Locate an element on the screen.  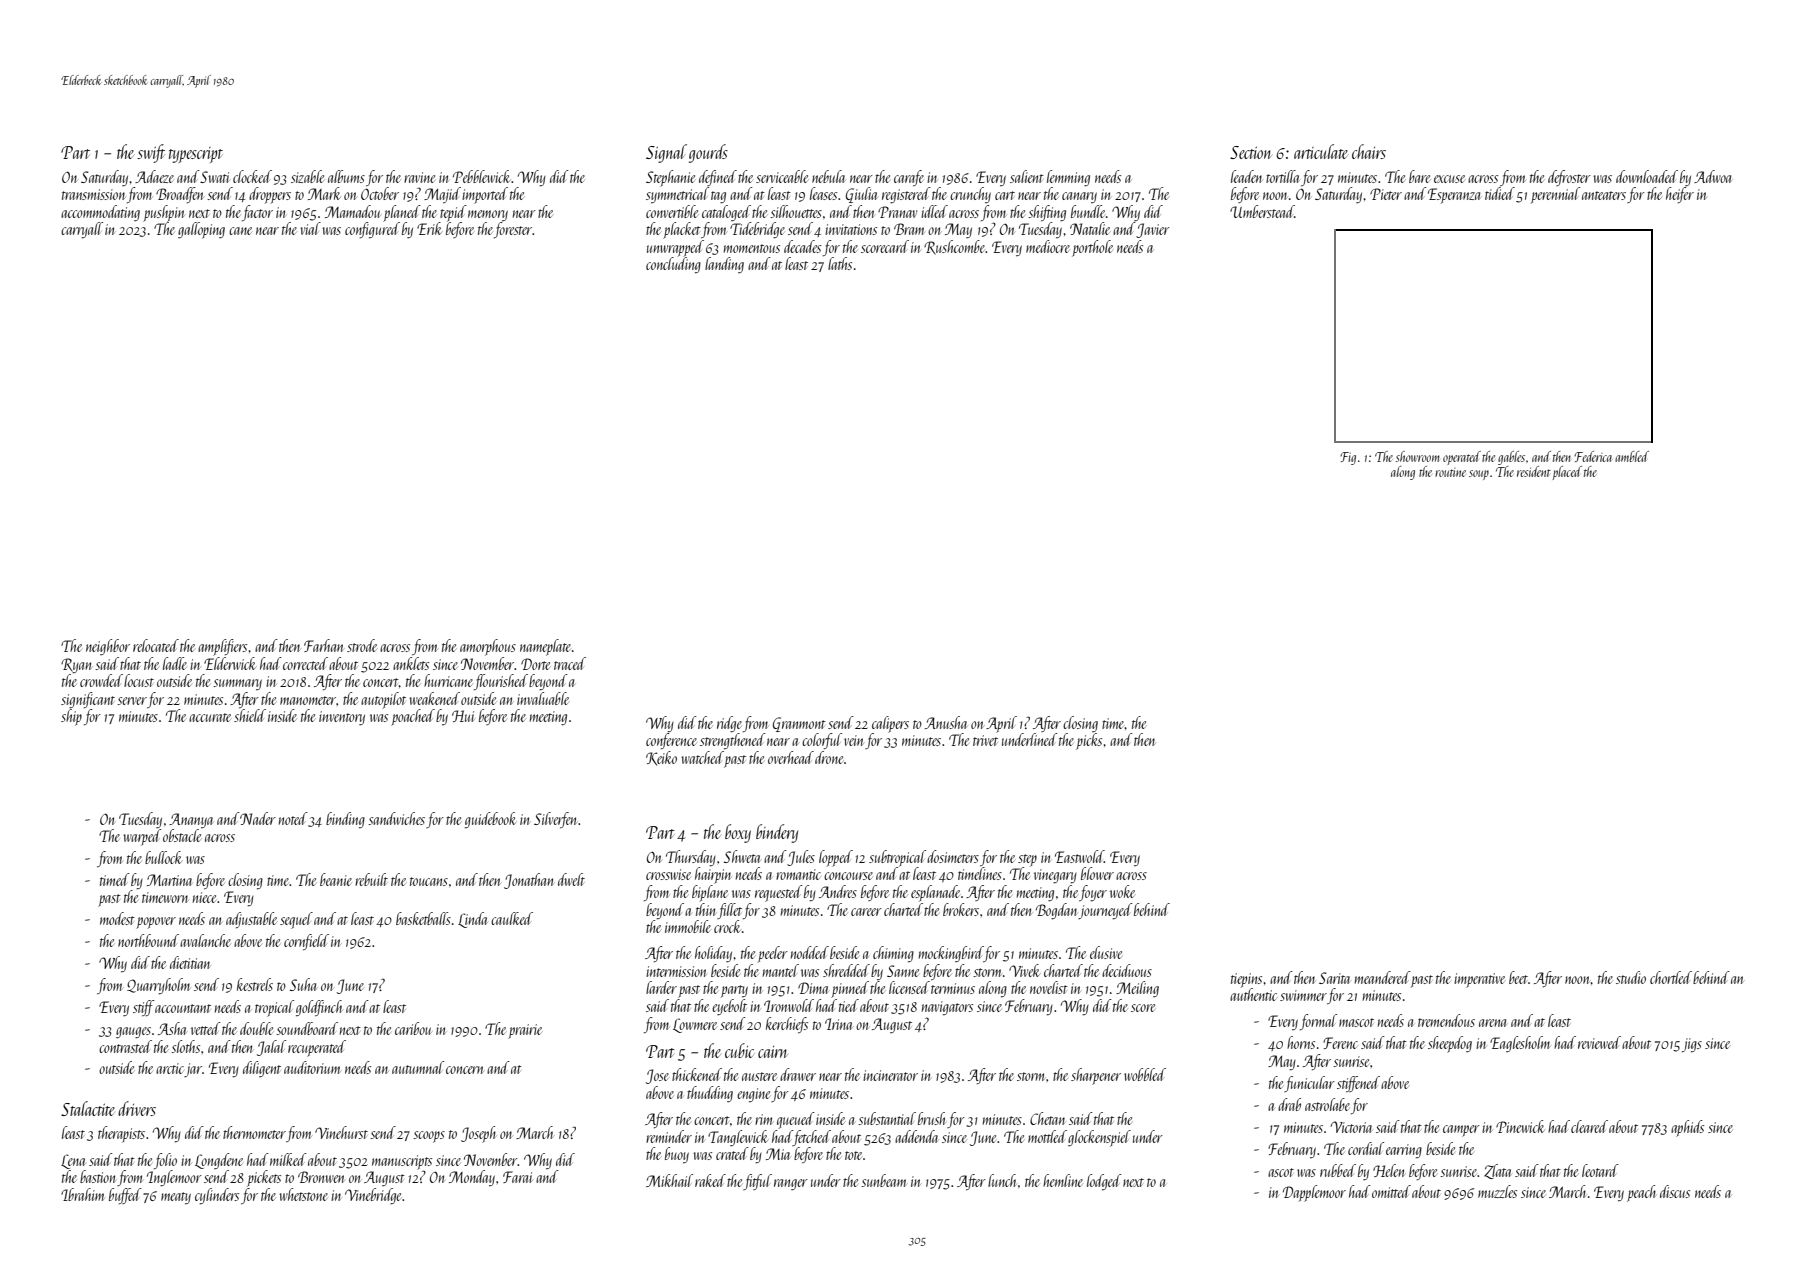
thermometer is located at coordinates (254, 1132).
